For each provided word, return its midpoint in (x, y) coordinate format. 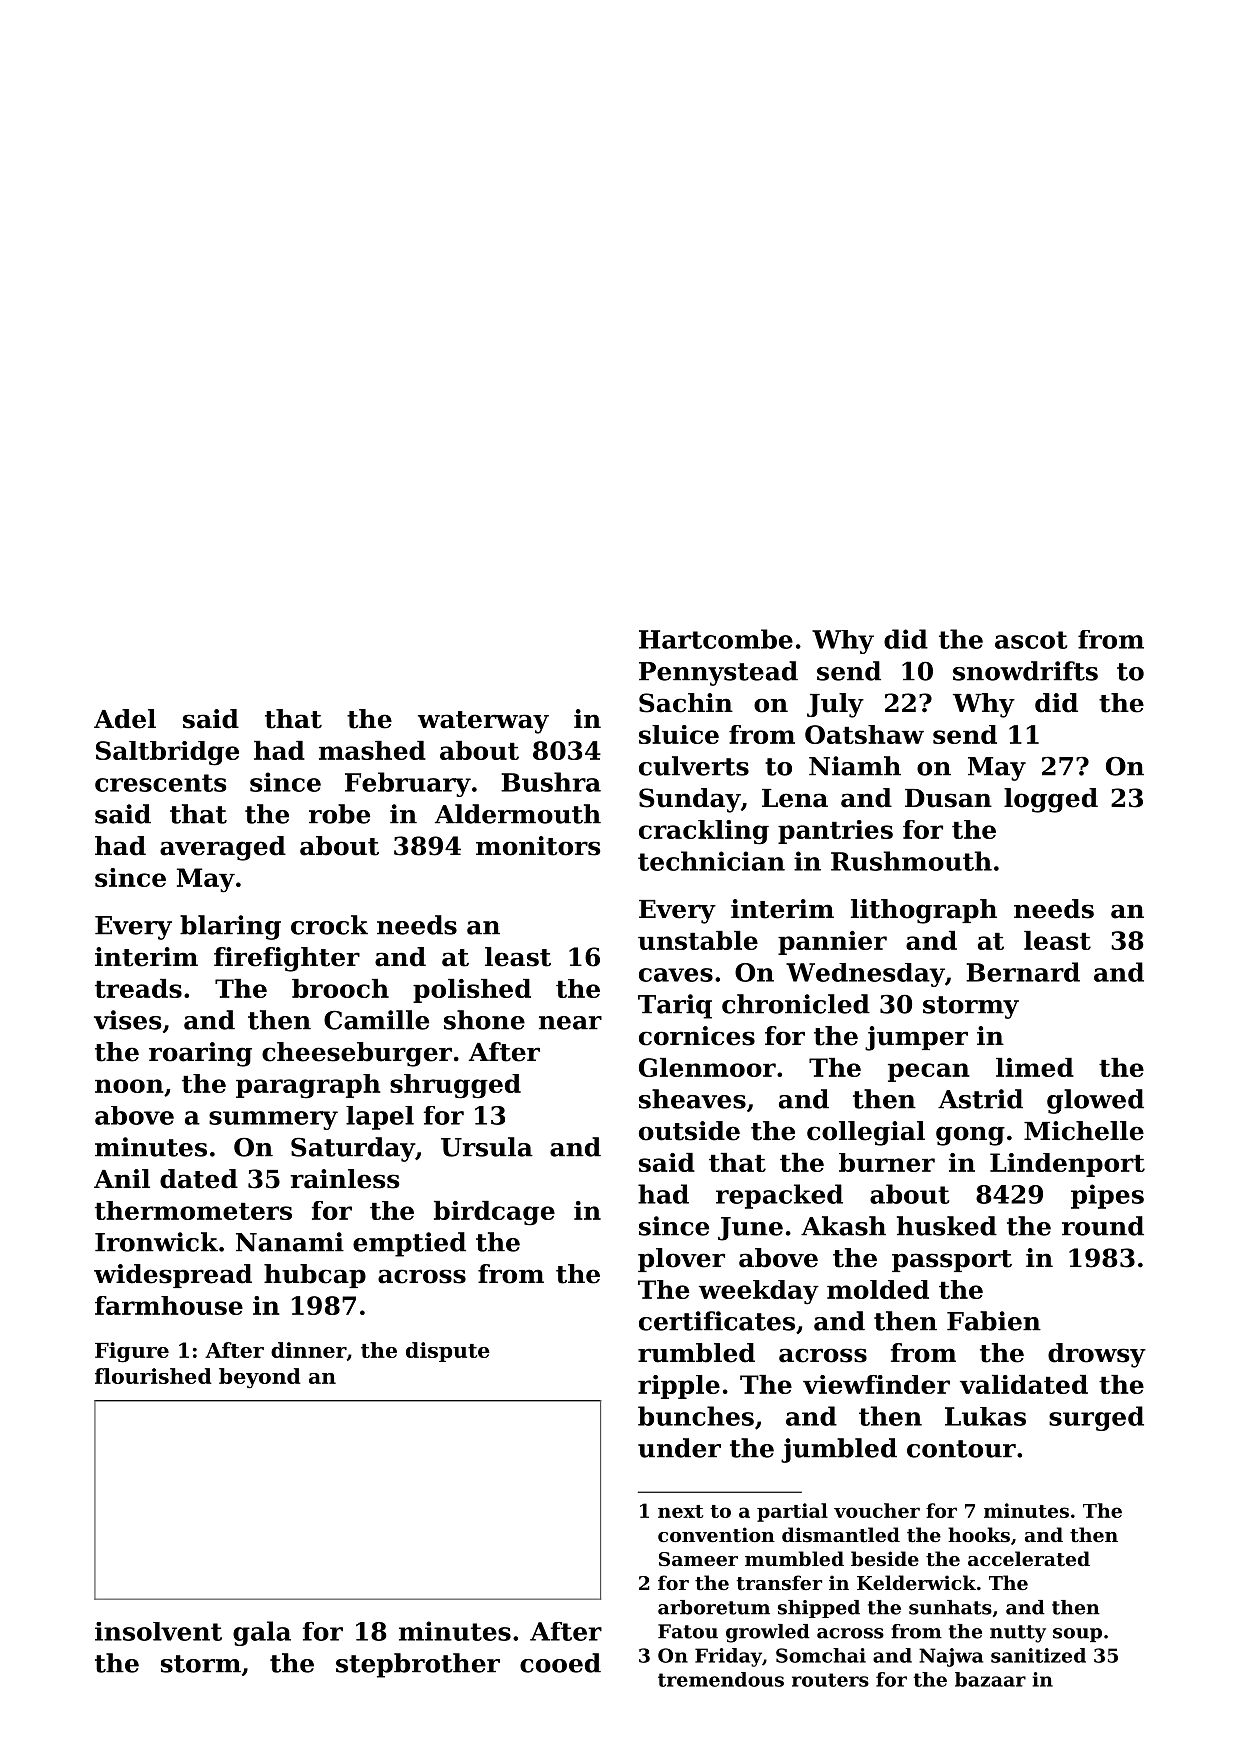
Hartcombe (716, 639)
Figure (132, 1352)
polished (472, 991)
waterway (483, 722)
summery (273, 1120)
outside (689, 1131)
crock (329, 925)
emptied (409, 1244)
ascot (1031, 640)
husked (947, 1226)
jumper (916, 1038)
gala (262, 1633)
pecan (929, 1072)
